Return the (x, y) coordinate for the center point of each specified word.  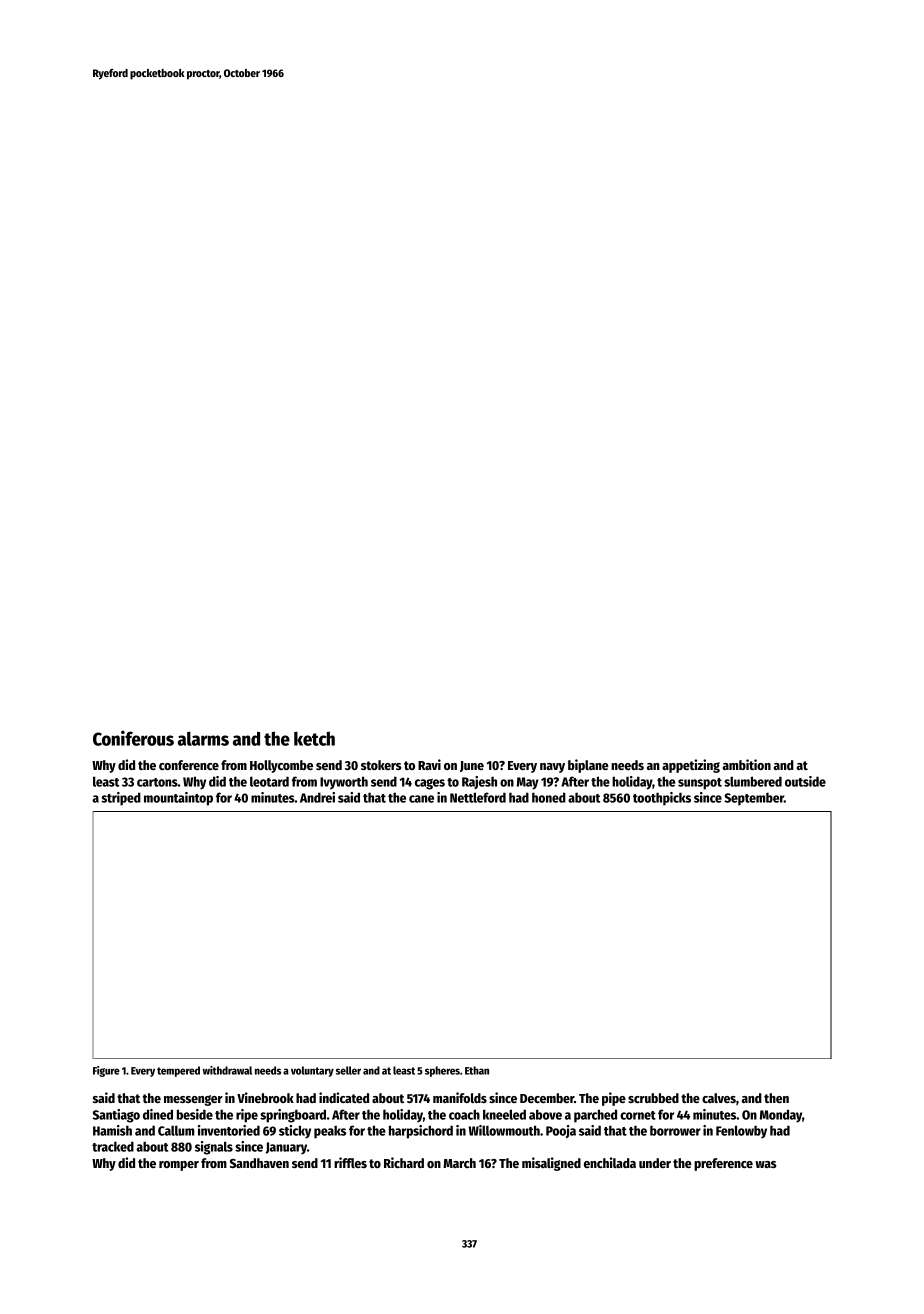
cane (421, 799)
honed (549, 797)
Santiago (116, 1116)
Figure (106, 1071)
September (754, 799)
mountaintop (178, 799)
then (776, 1098)
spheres (442, 1071)
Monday (781, 1116)
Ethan (477, 1070)
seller (348, 1070)
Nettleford (478, 797)
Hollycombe (281, 766)
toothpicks (662, 799)
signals (214, 1148)
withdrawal (227, 1070)
